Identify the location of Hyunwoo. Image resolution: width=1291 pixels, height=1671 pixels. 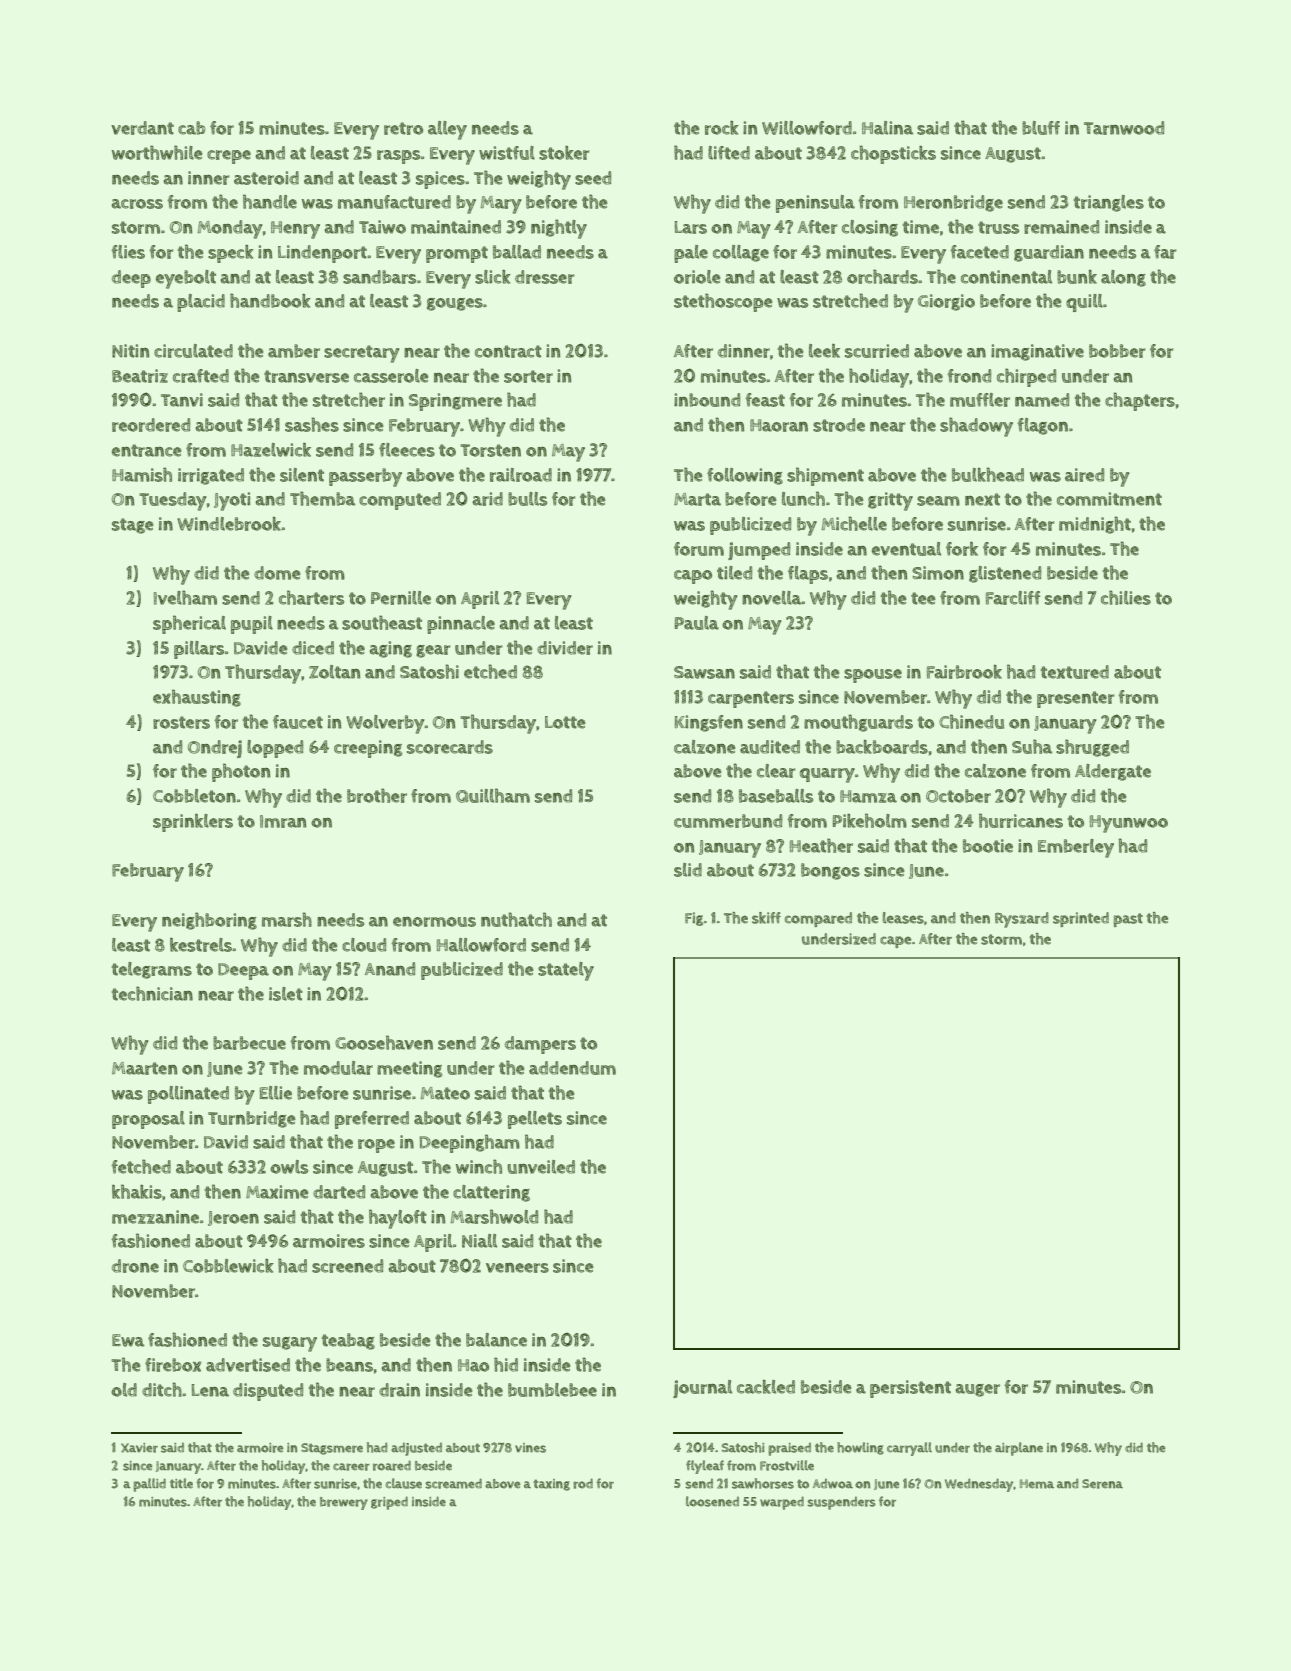
(1129, 824).
